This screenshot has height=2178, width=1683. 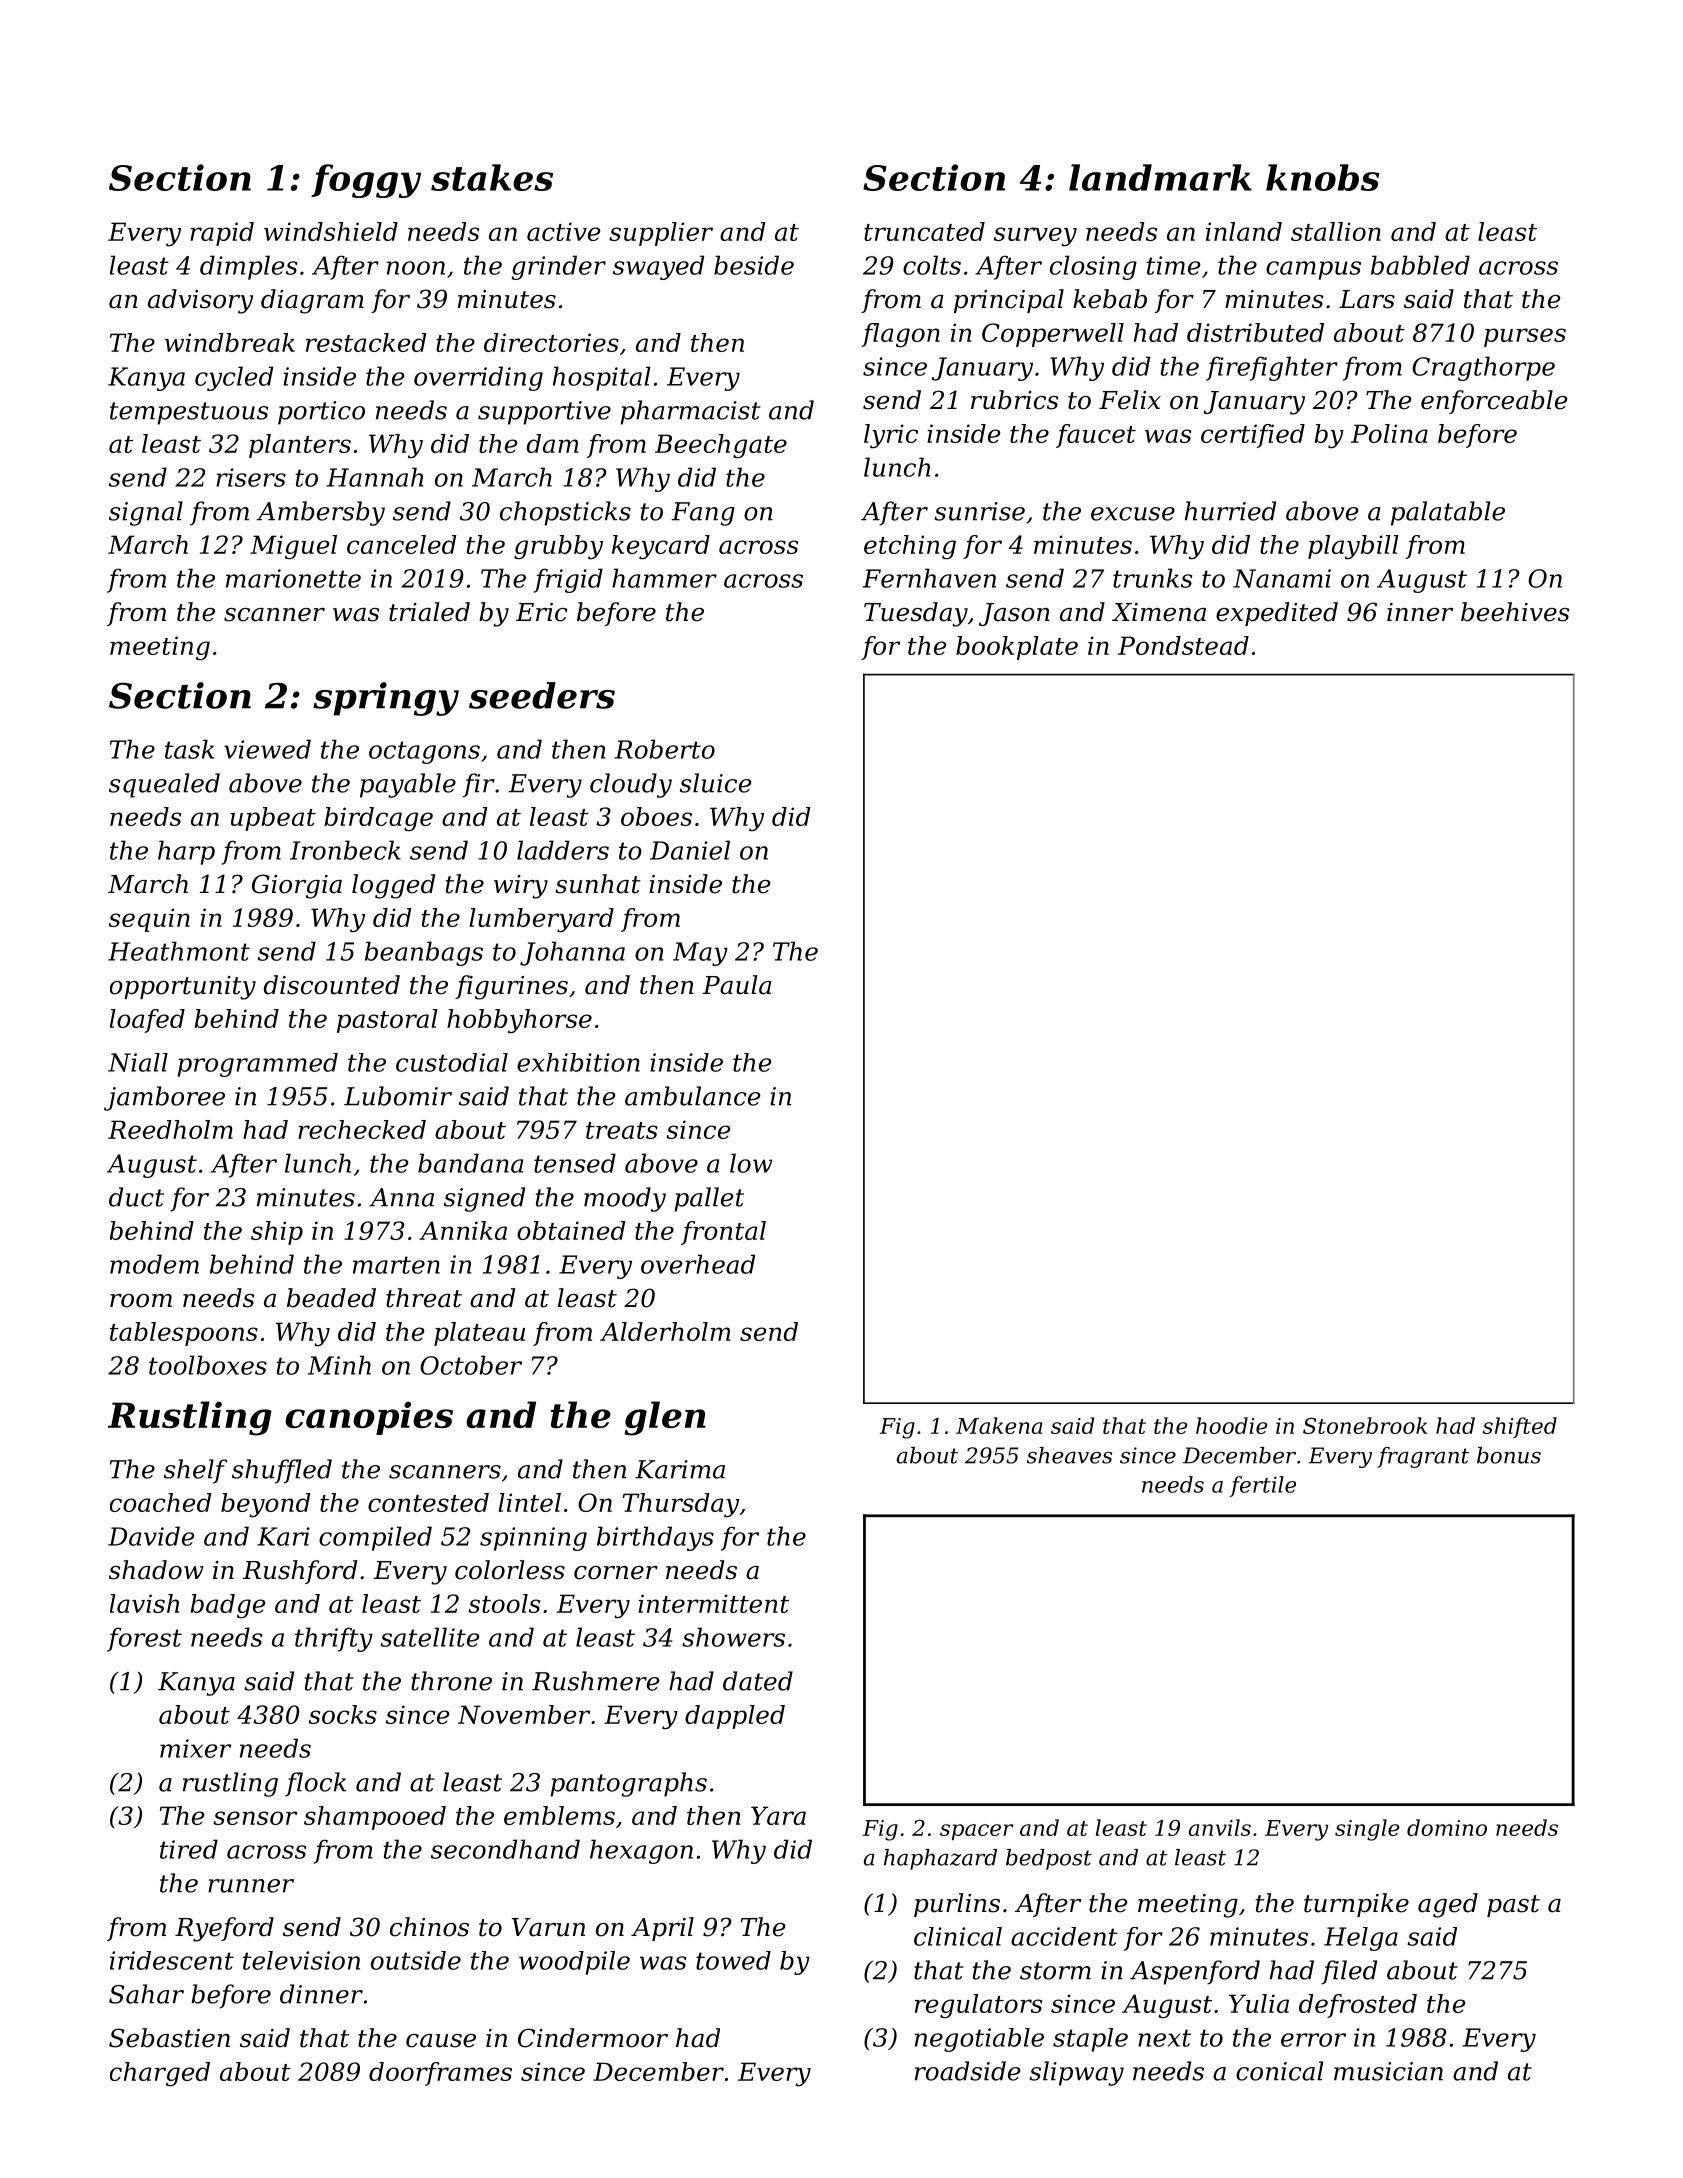 What do you see at coordinates (369, 1418) in the screenshot?
I see `canopies` at bounding box center [369, 1418].
